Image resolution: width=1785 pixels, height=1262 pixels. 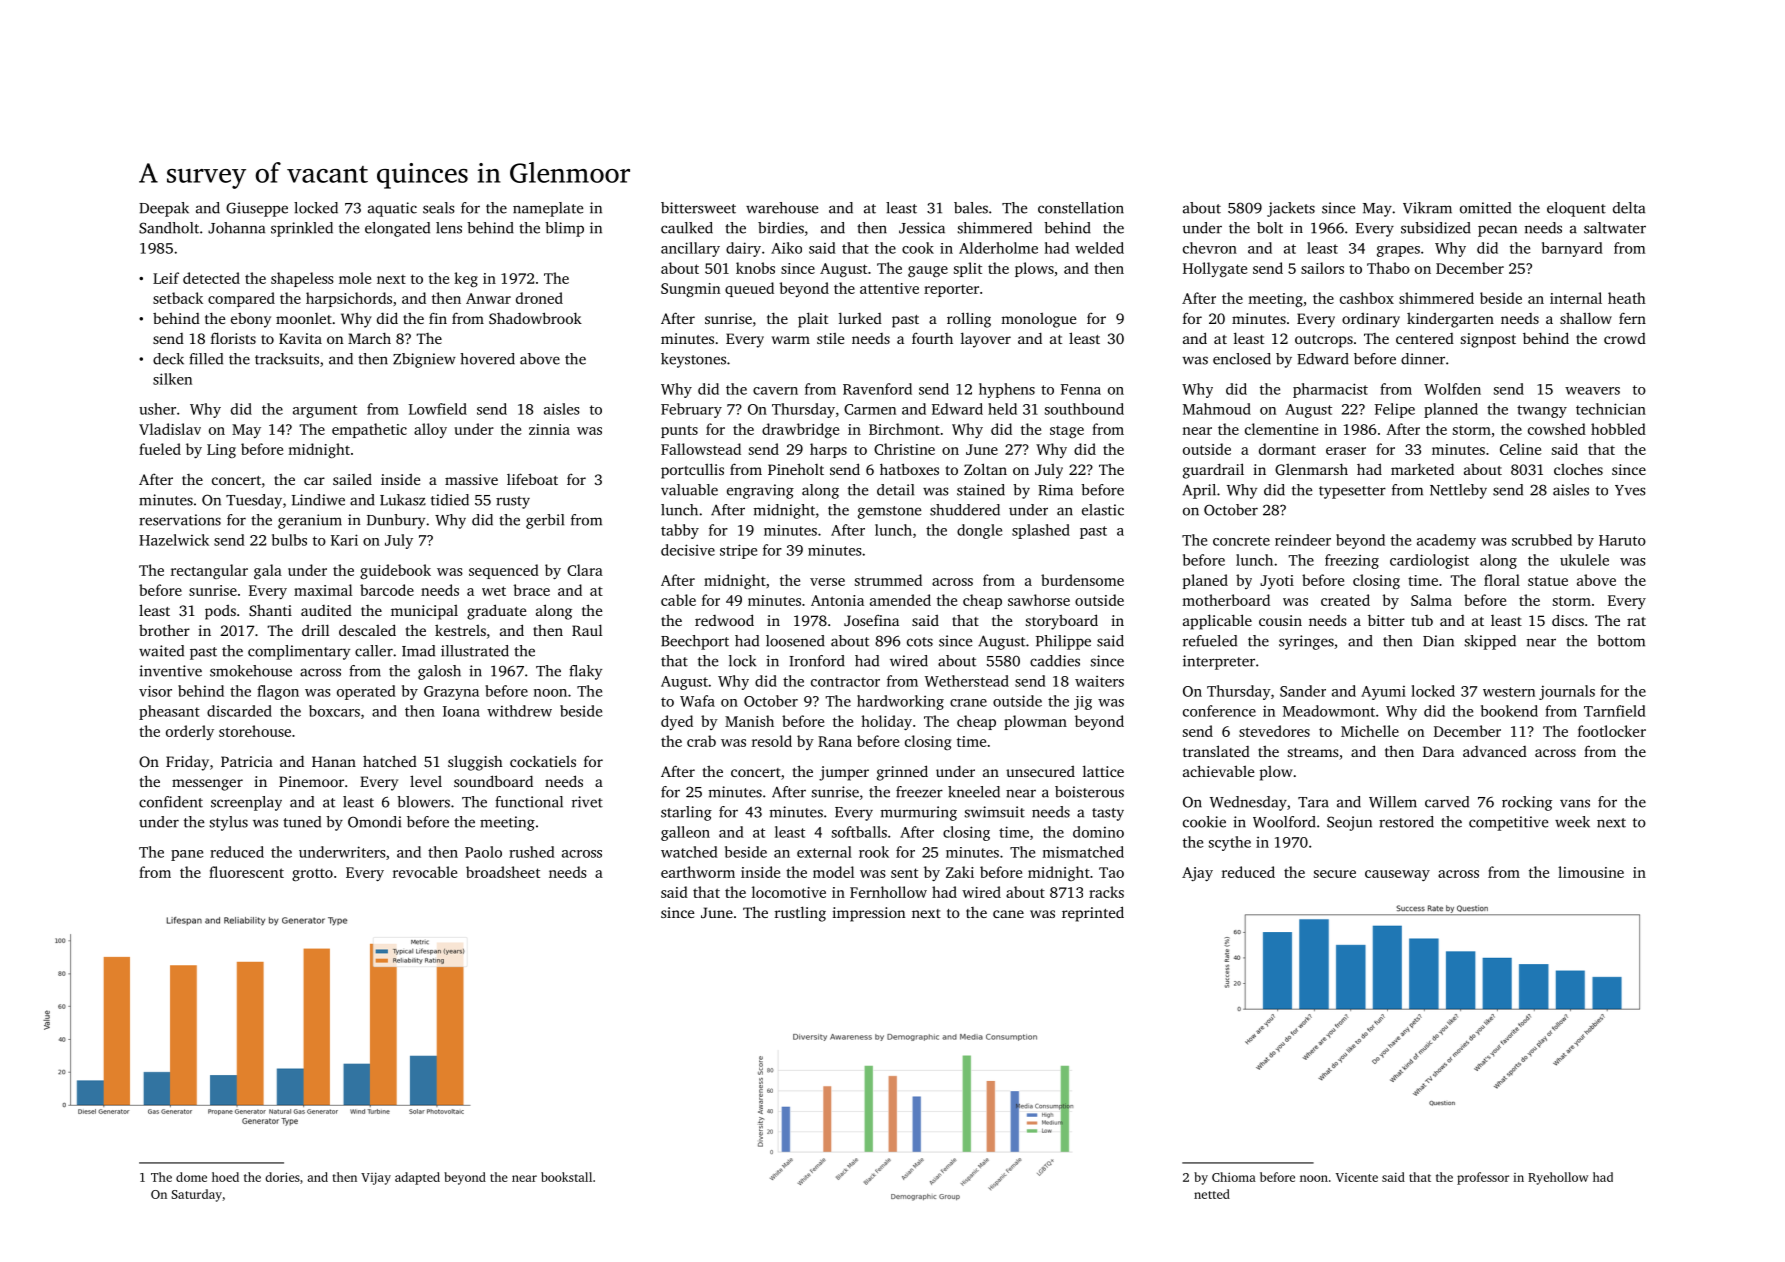 What do you see at coordinates (1406, 822) in the screenshot?
I see `restored` at bounding box center [1406, 822].
